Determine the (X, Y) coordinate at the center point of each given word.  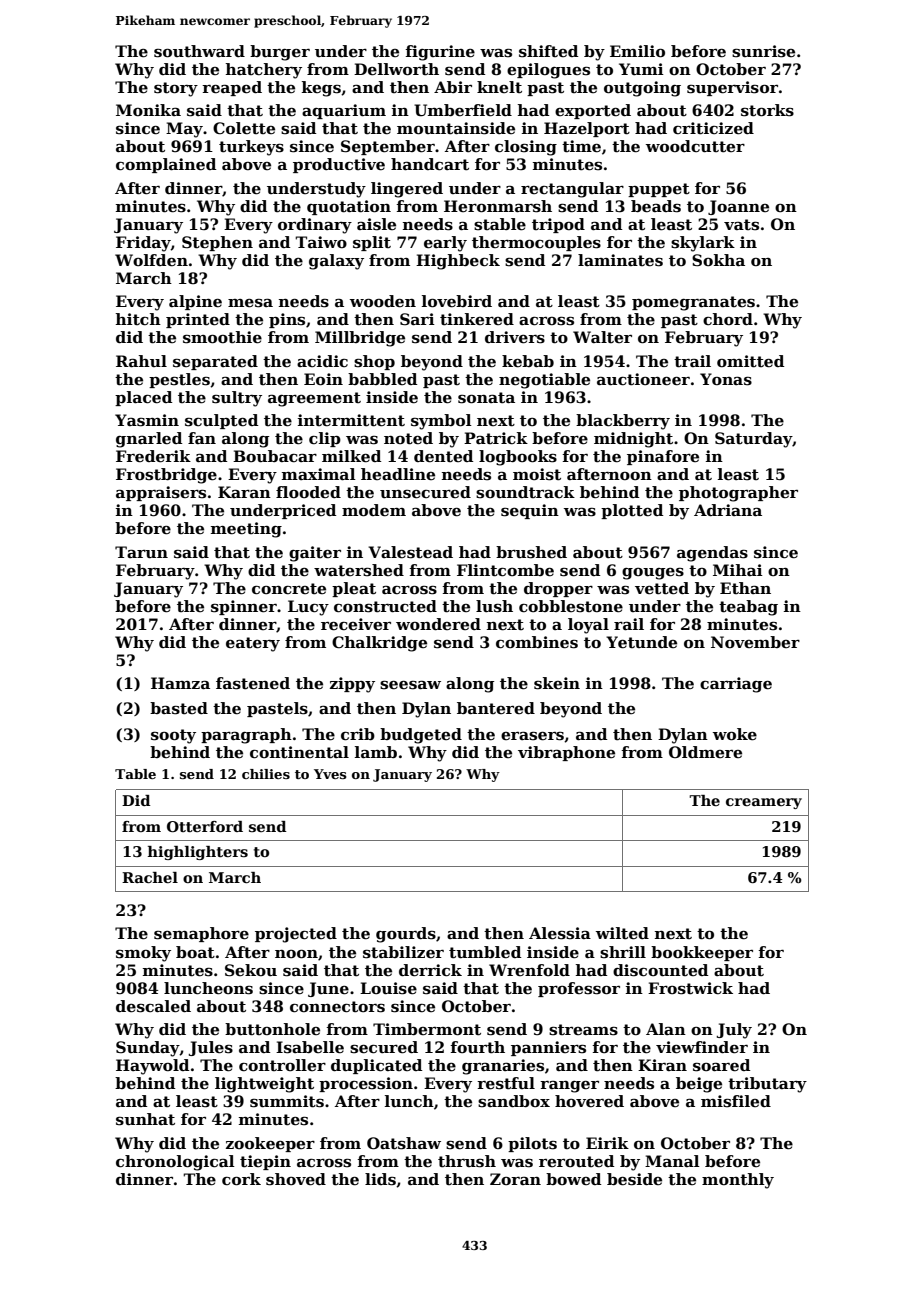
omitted (750, 361)
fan (202, 438)
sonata (486, 398)
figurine (440, 53)
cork (241, 1179)
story (176, 89)
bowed (573, 1179)
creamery (764, 803)
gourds (406, 935)
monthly (738, 1181)
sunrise (763, 51)
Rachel (150, 877)
